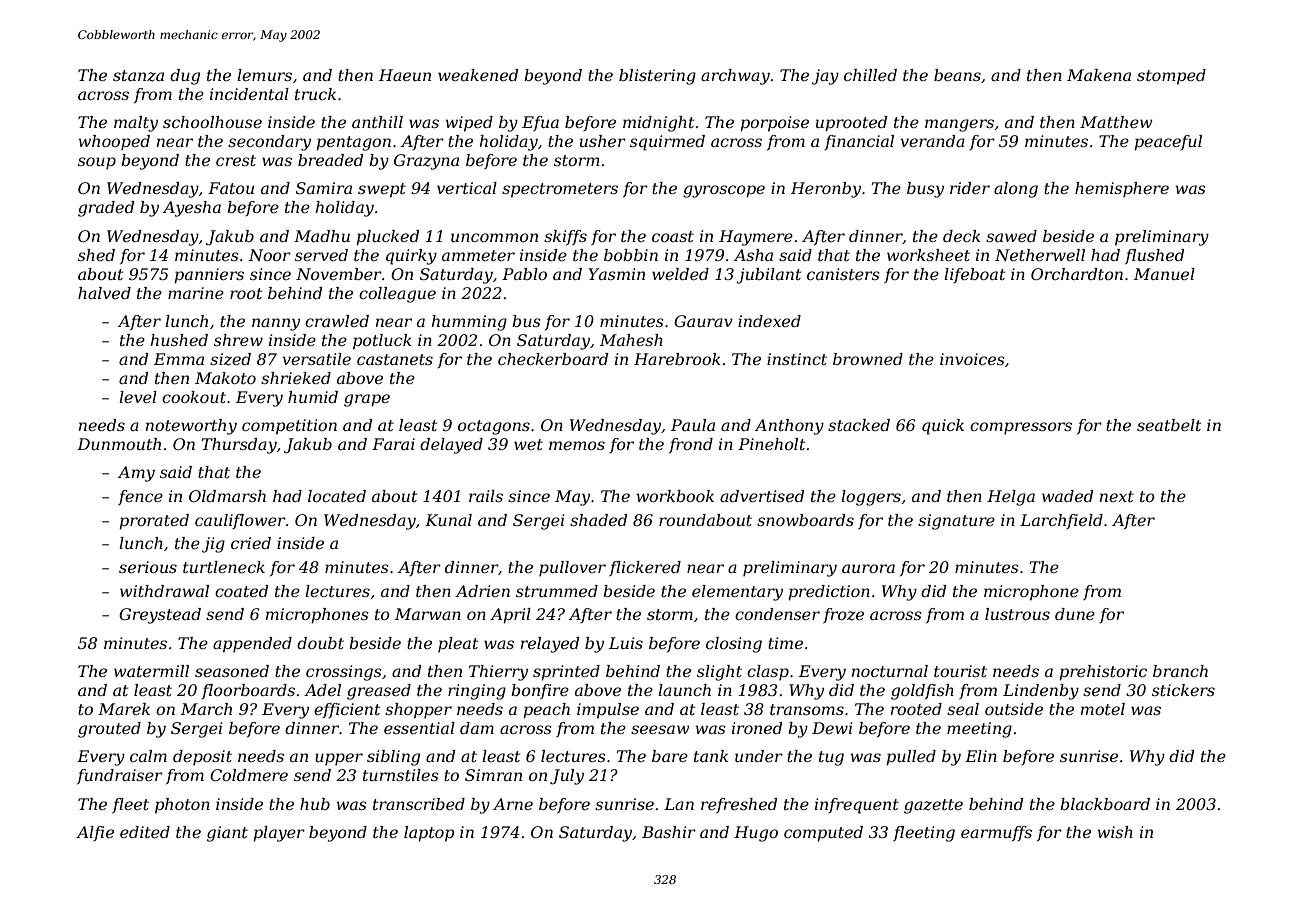 The height and width of the image is (924, 1308). Describe the element at coordinates (959, 125) in the image. I see `mangers` at that location.
